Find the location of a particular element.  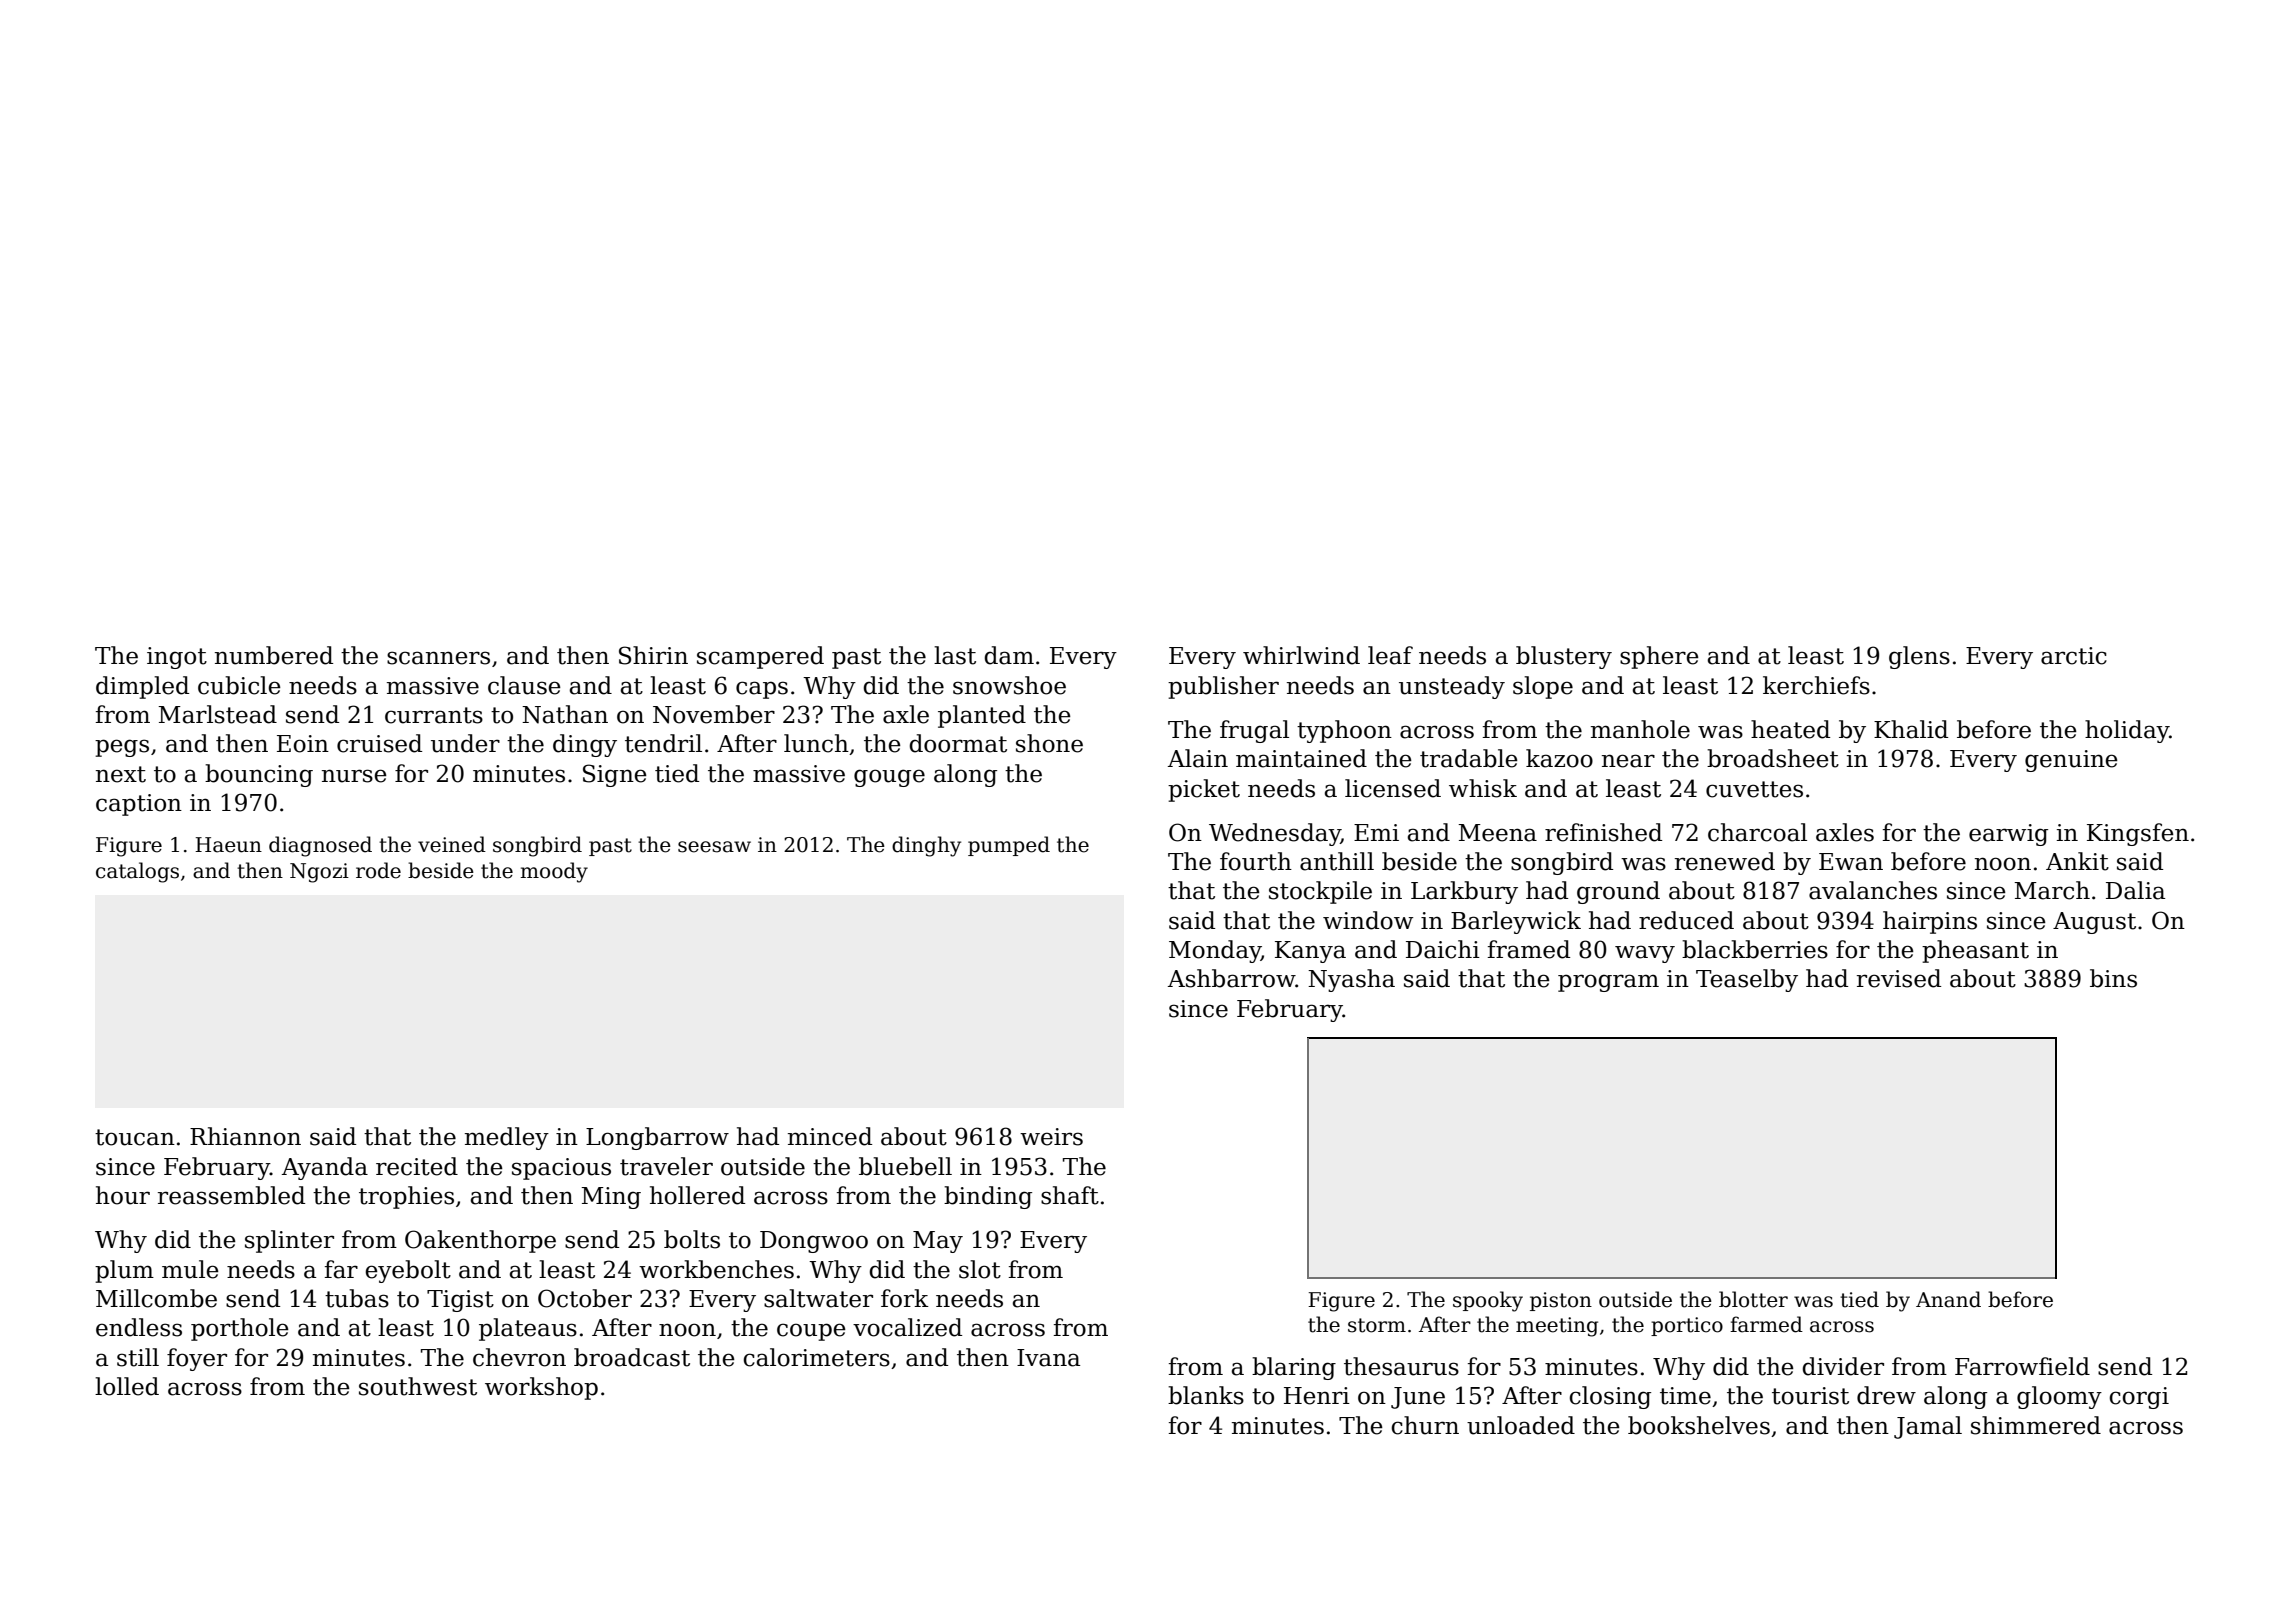

dam is located at coordinates (1009, 655).
